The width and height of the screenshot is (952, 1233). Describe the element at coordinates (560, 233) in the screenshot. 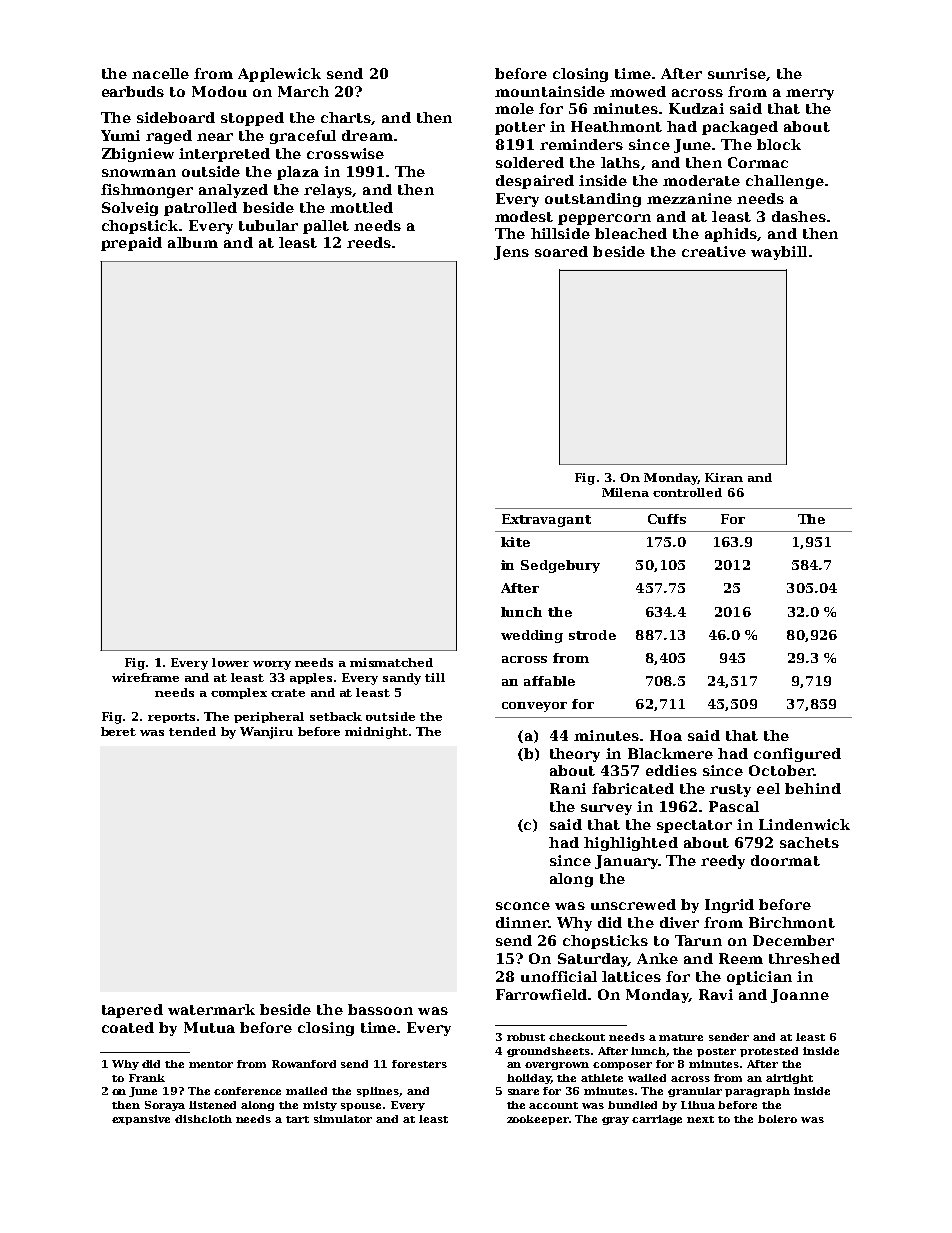

I see `hillside` at that location.
